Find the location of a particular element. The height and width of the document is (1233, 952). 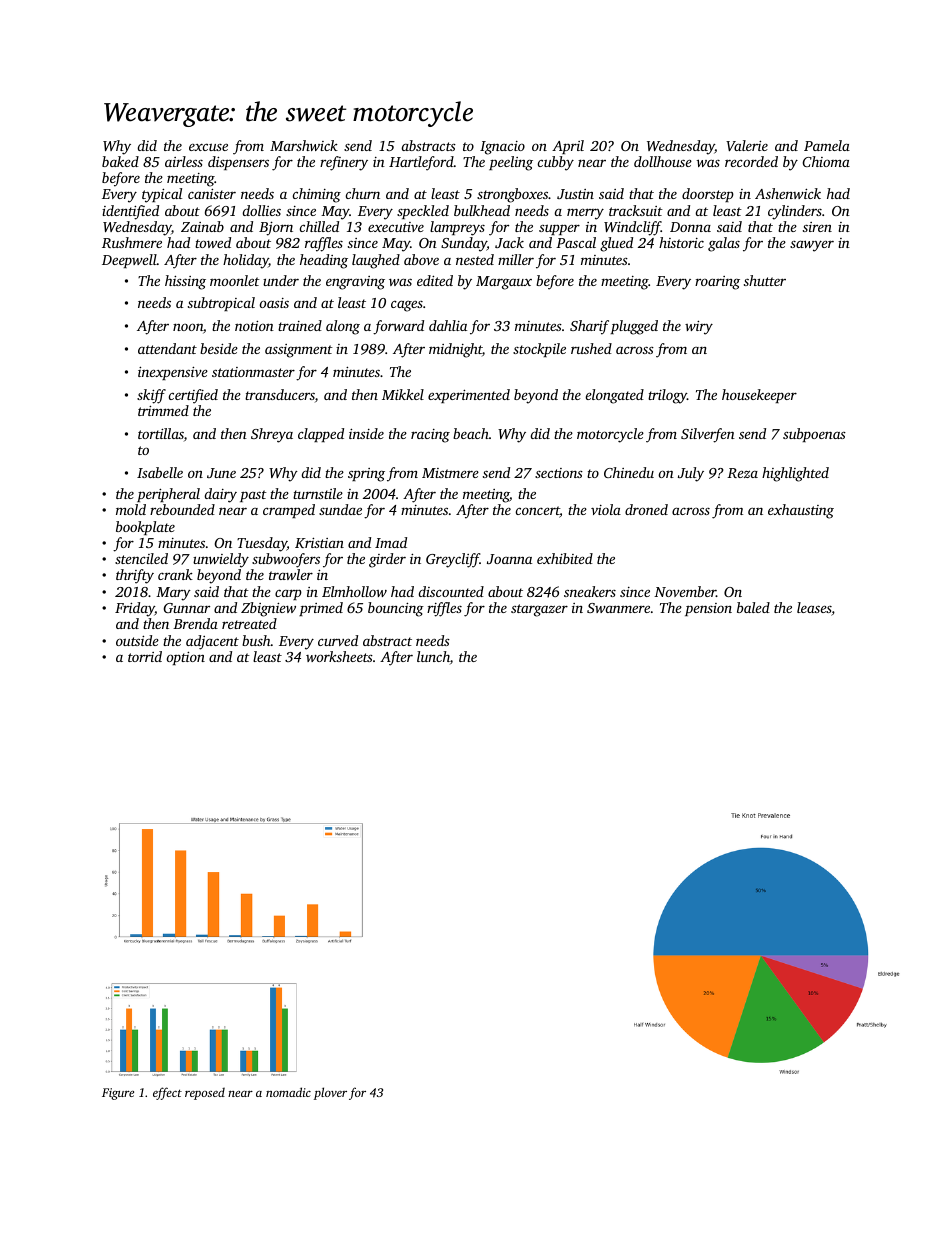

Zbigniew is located at coordinates (268, 609).
